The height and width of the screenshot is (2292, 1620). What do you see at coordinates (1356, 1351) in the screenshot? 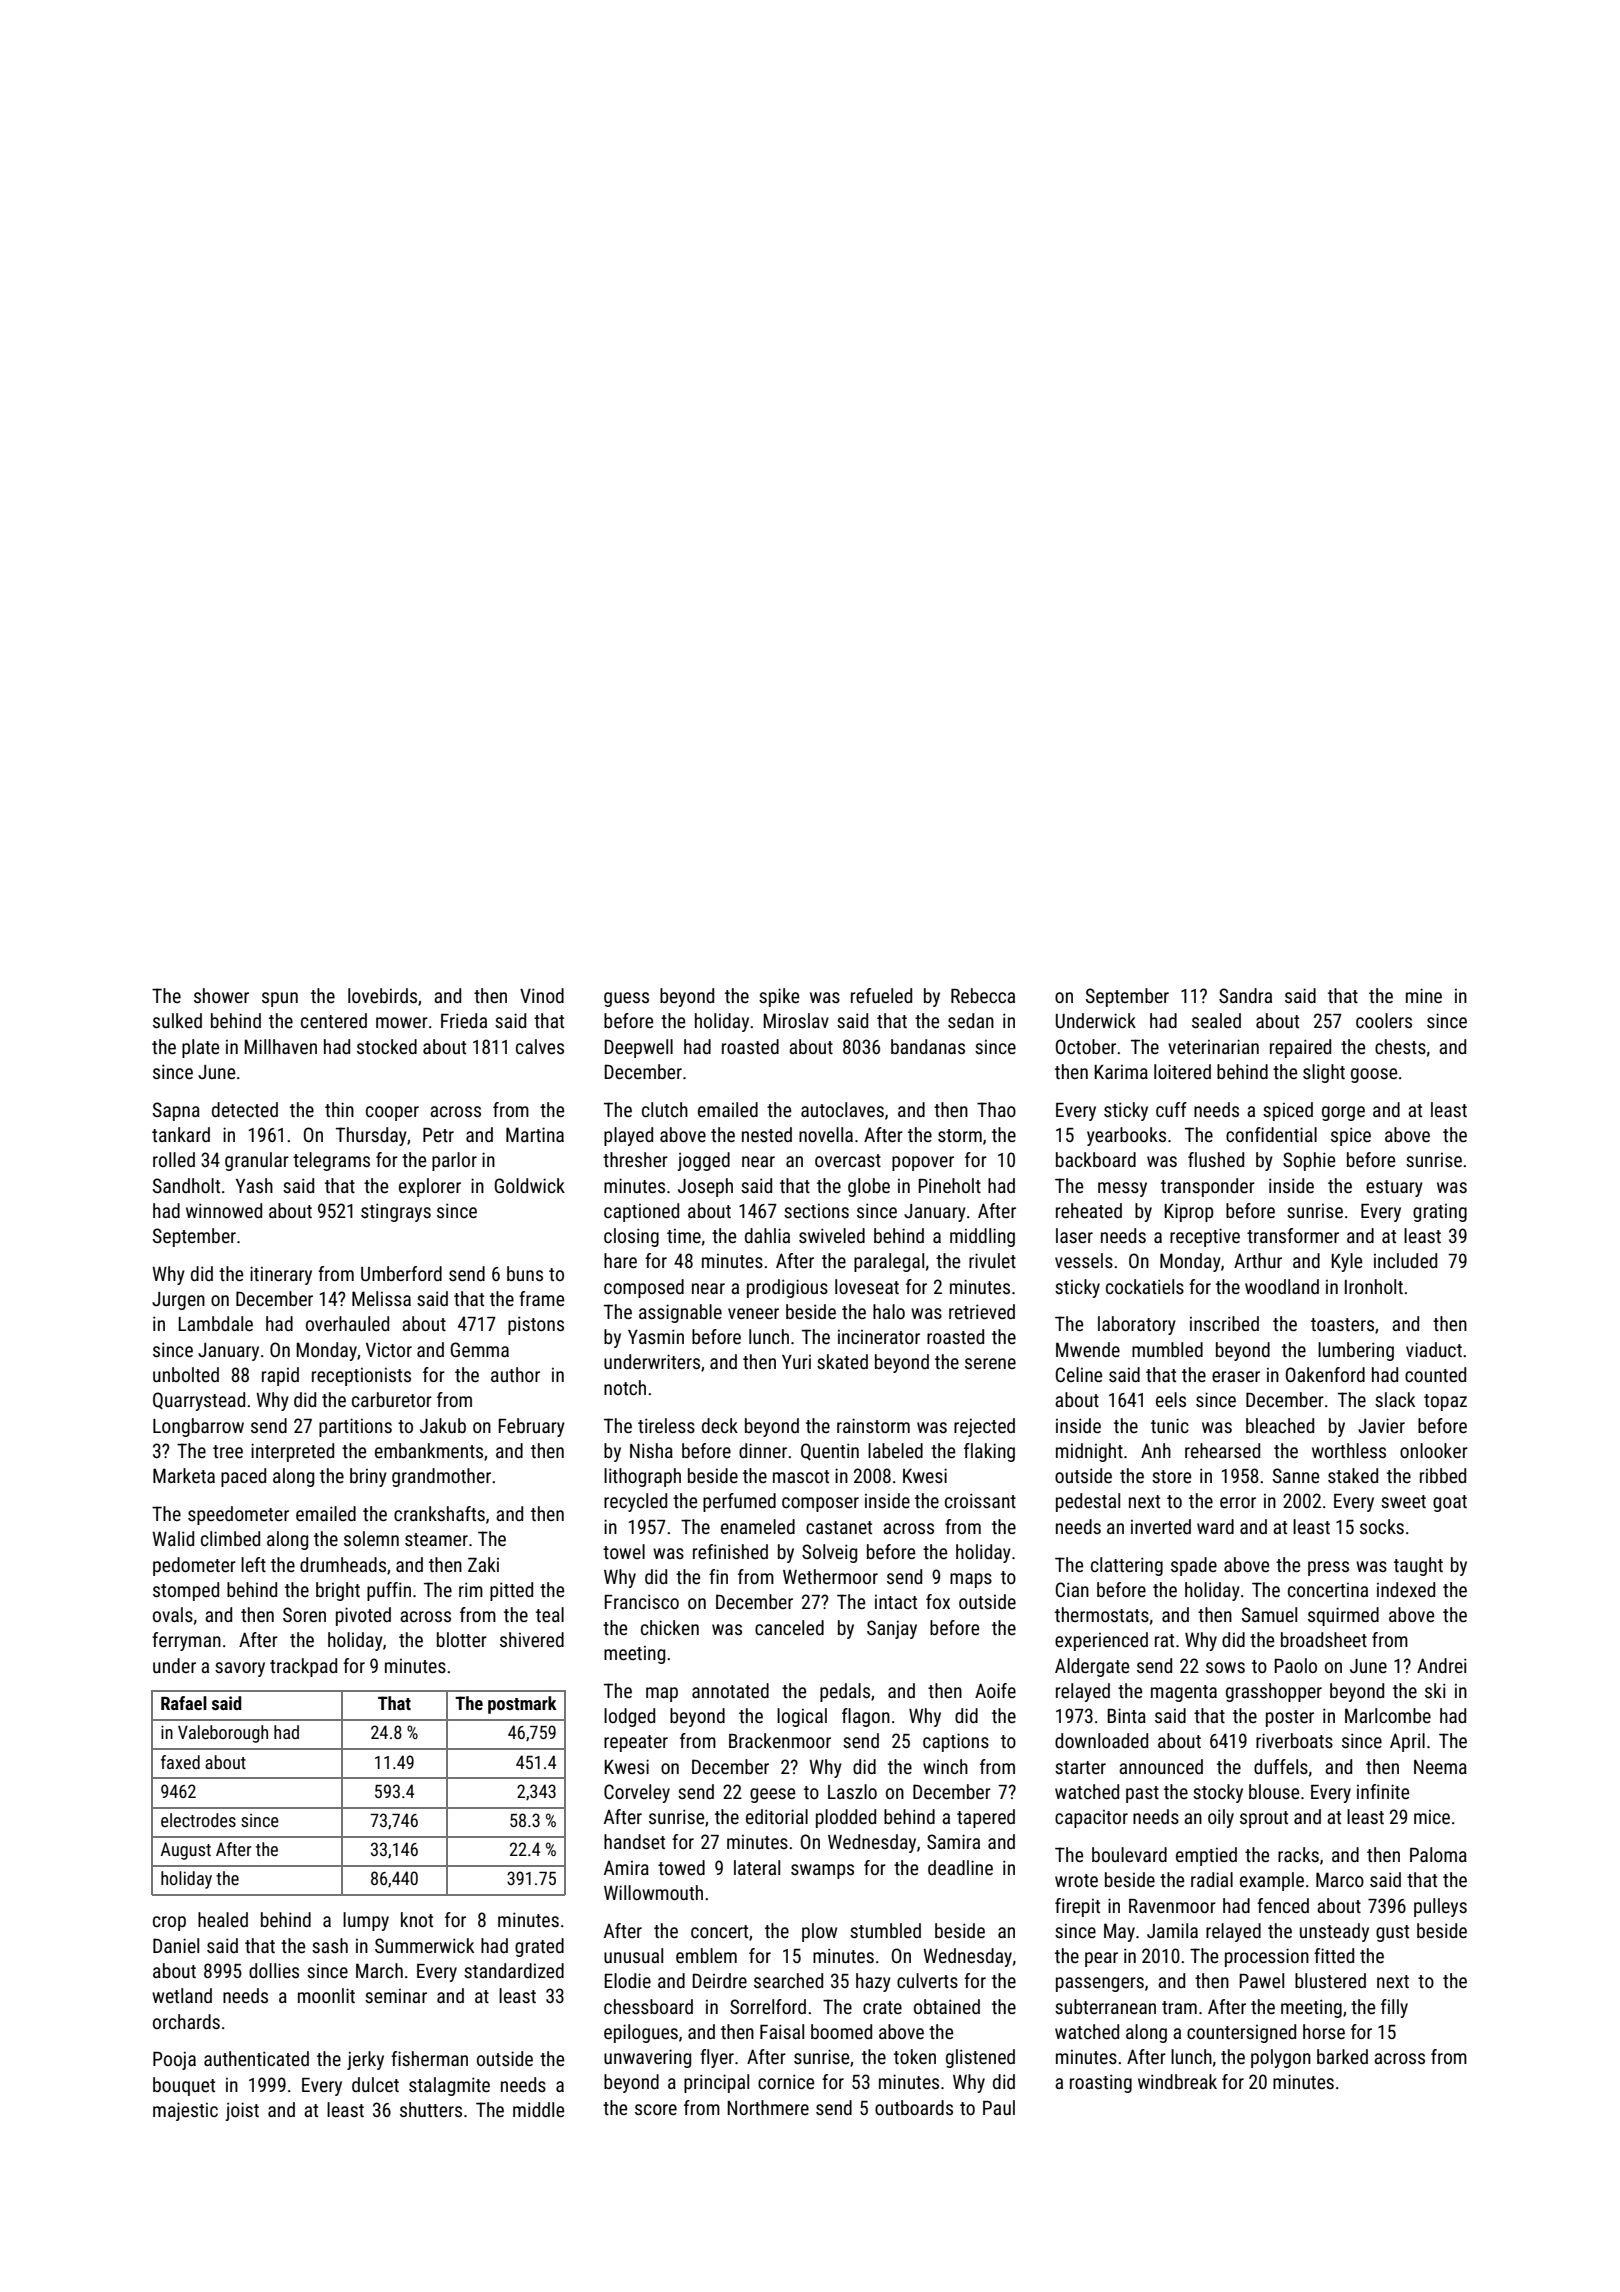
I see `lumbering` at bounding box center [1356, 1351].
